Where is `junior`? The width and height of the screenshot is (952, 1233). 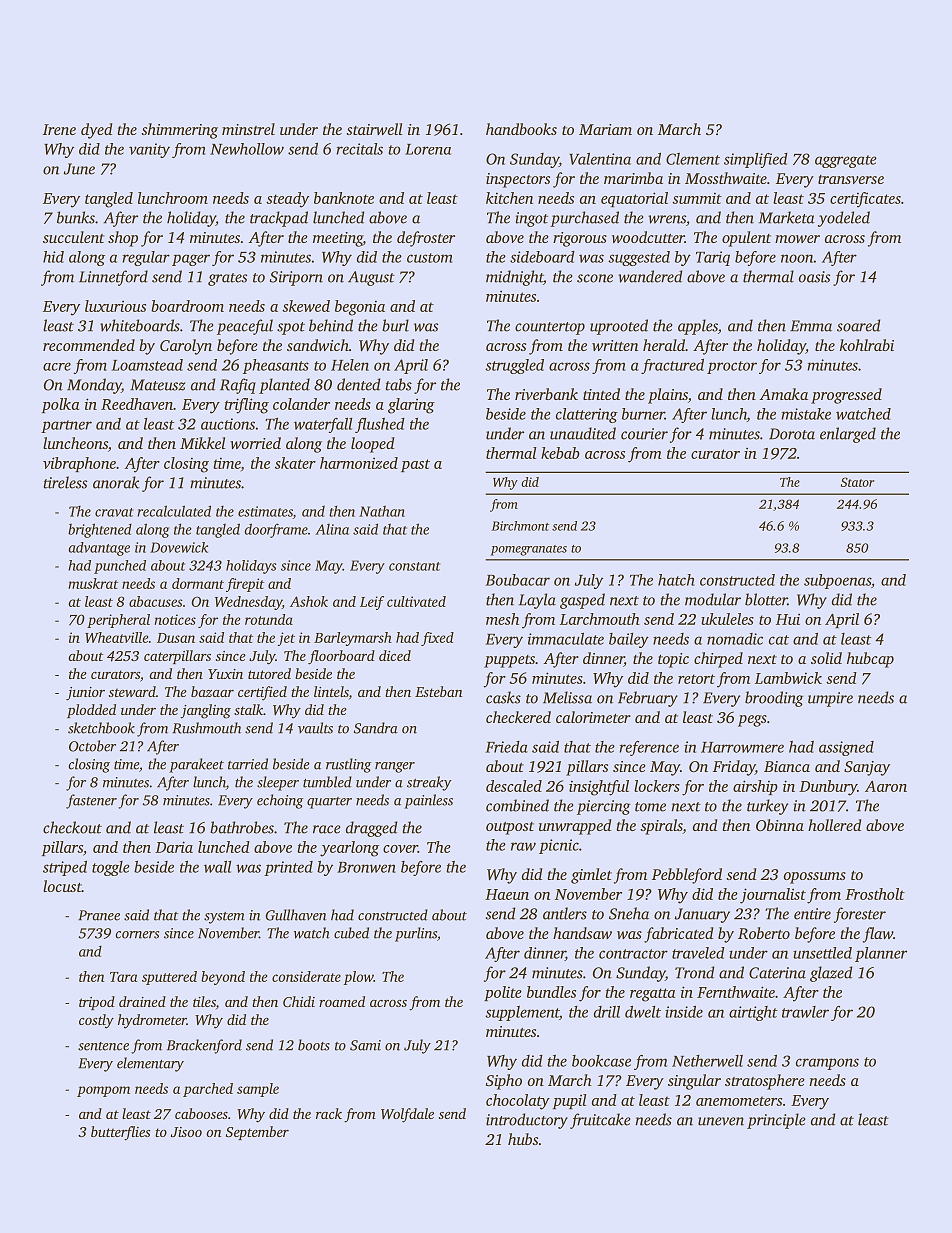 junior is located at coordinates (85, 694).
